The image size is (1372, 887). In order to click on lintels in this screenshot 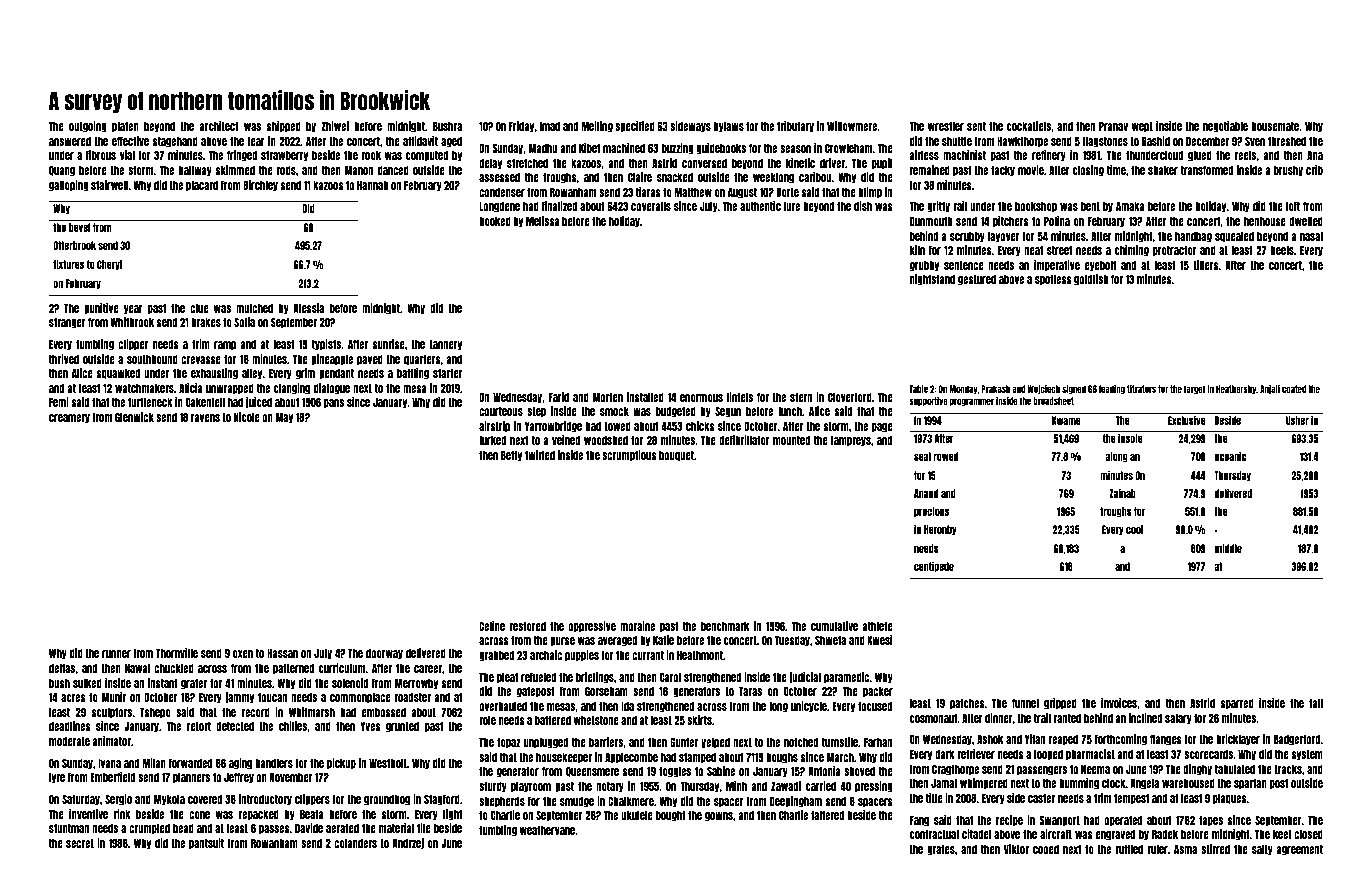, I will do `click(740, 397)`.
